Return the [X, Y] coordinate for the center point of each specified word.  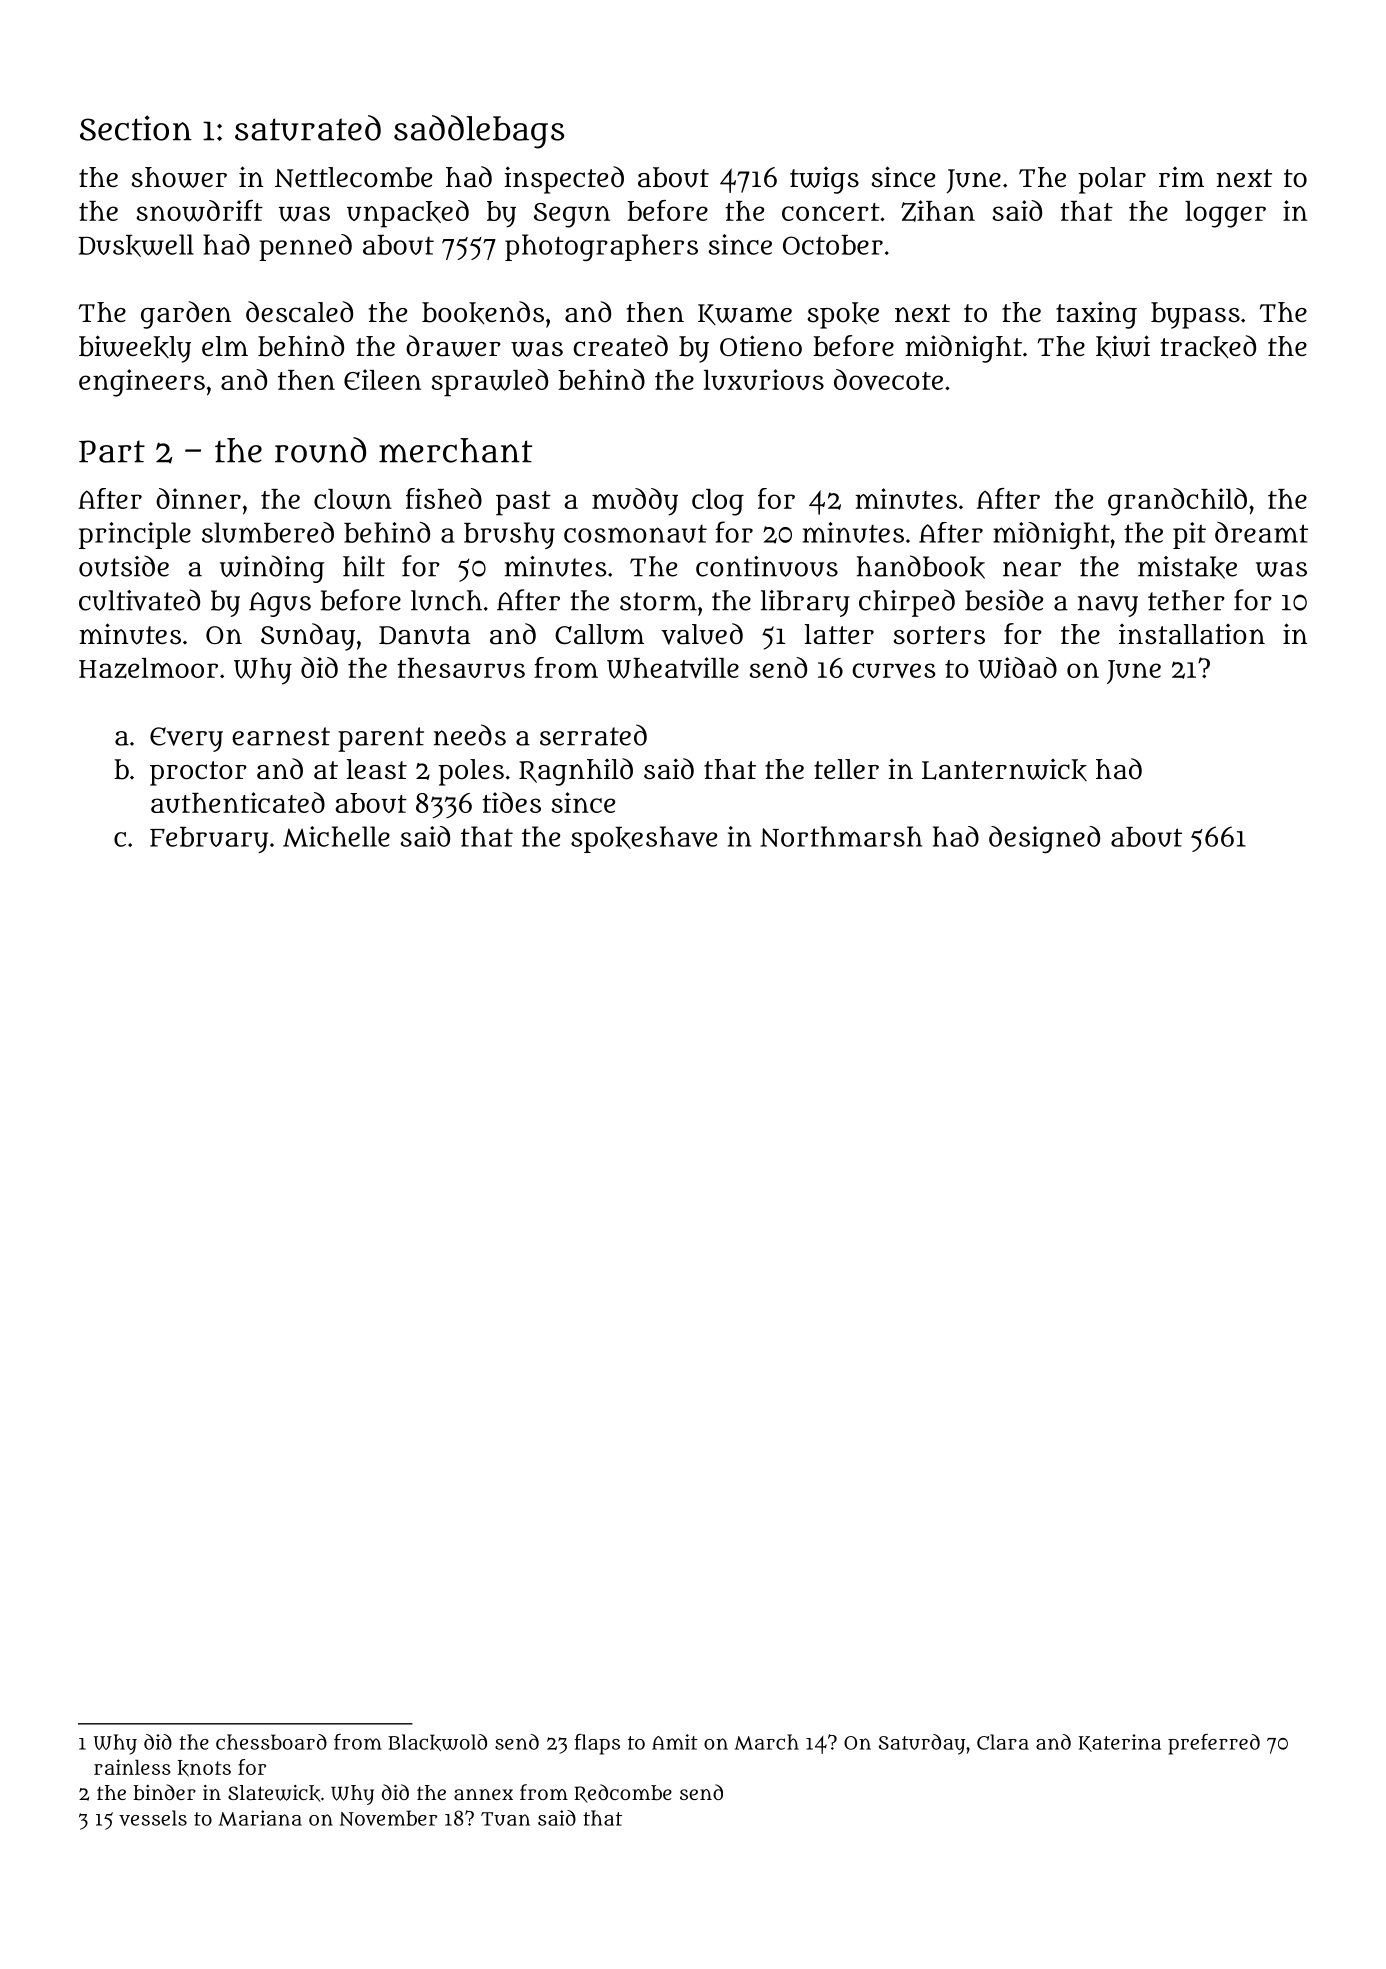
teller [846, 769]
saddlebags [479, 132]
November [388, 1818]
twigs [824, 180]
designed [1044, 839]
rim [1181, 177]
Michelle [336, 836]
